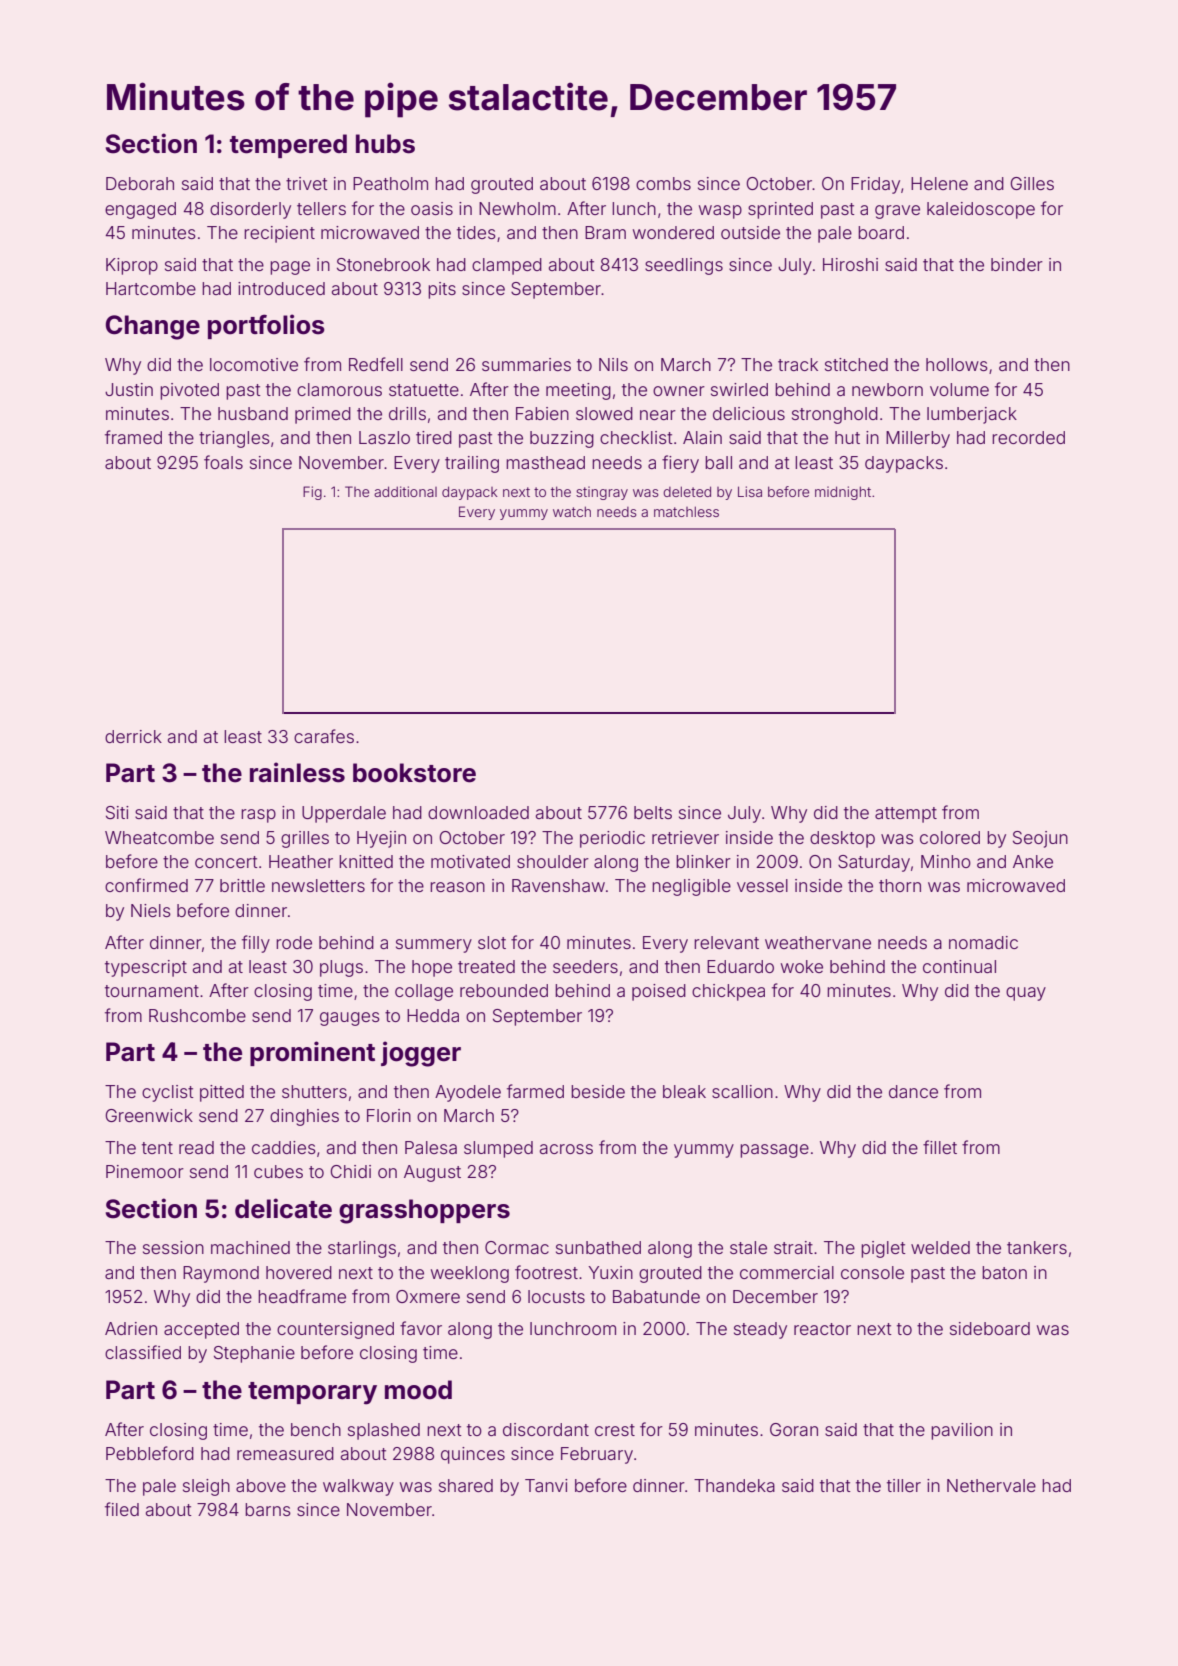 The width and height of the document is (1178, 1666). What do you see at coordinates (1026, 994) in the document?
I see `quay` at bounding box center [1026, 994].
